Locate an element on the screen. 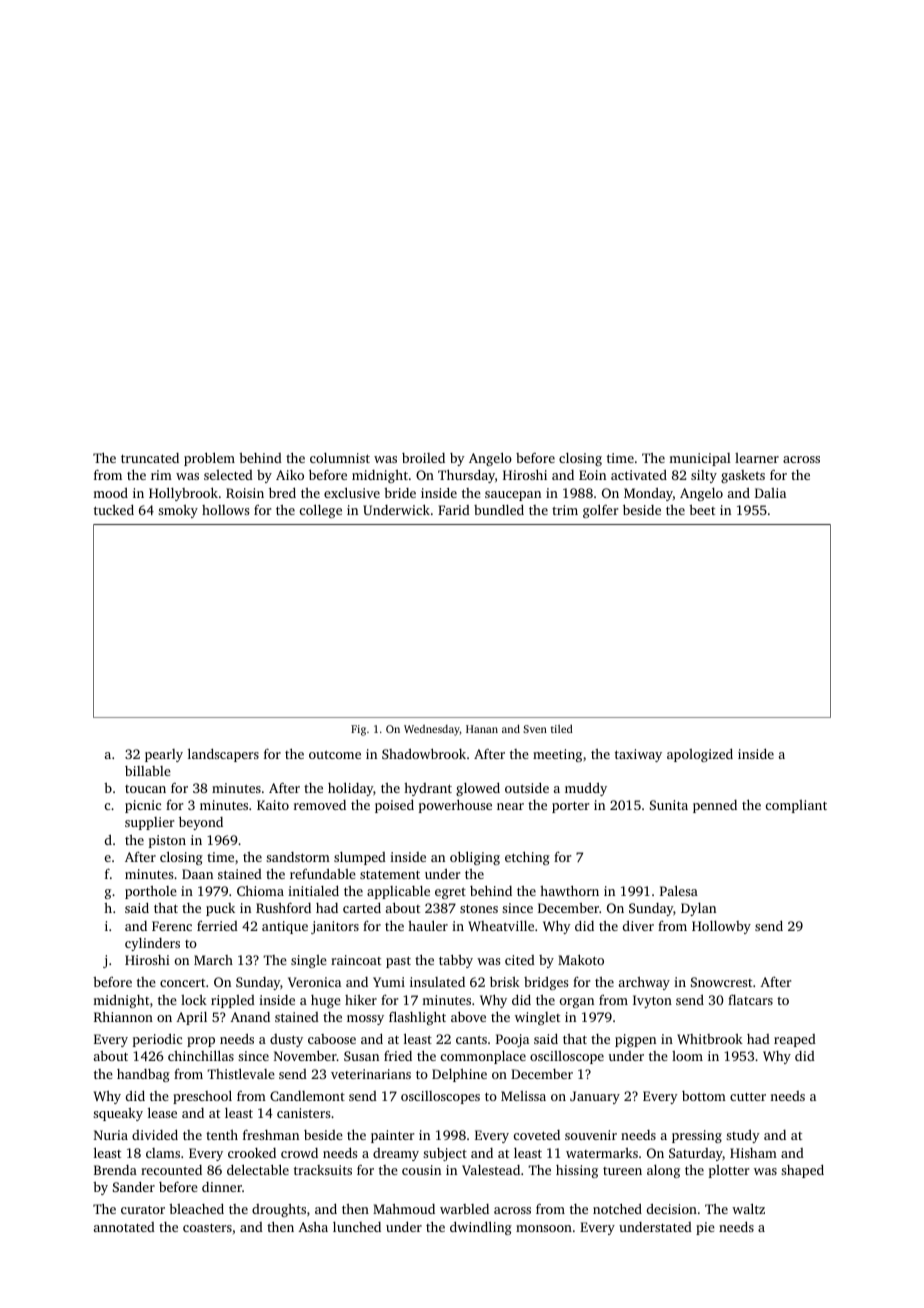 This screenshot has height=1308, width=924. tucked is located at coordinates (114, 510).
